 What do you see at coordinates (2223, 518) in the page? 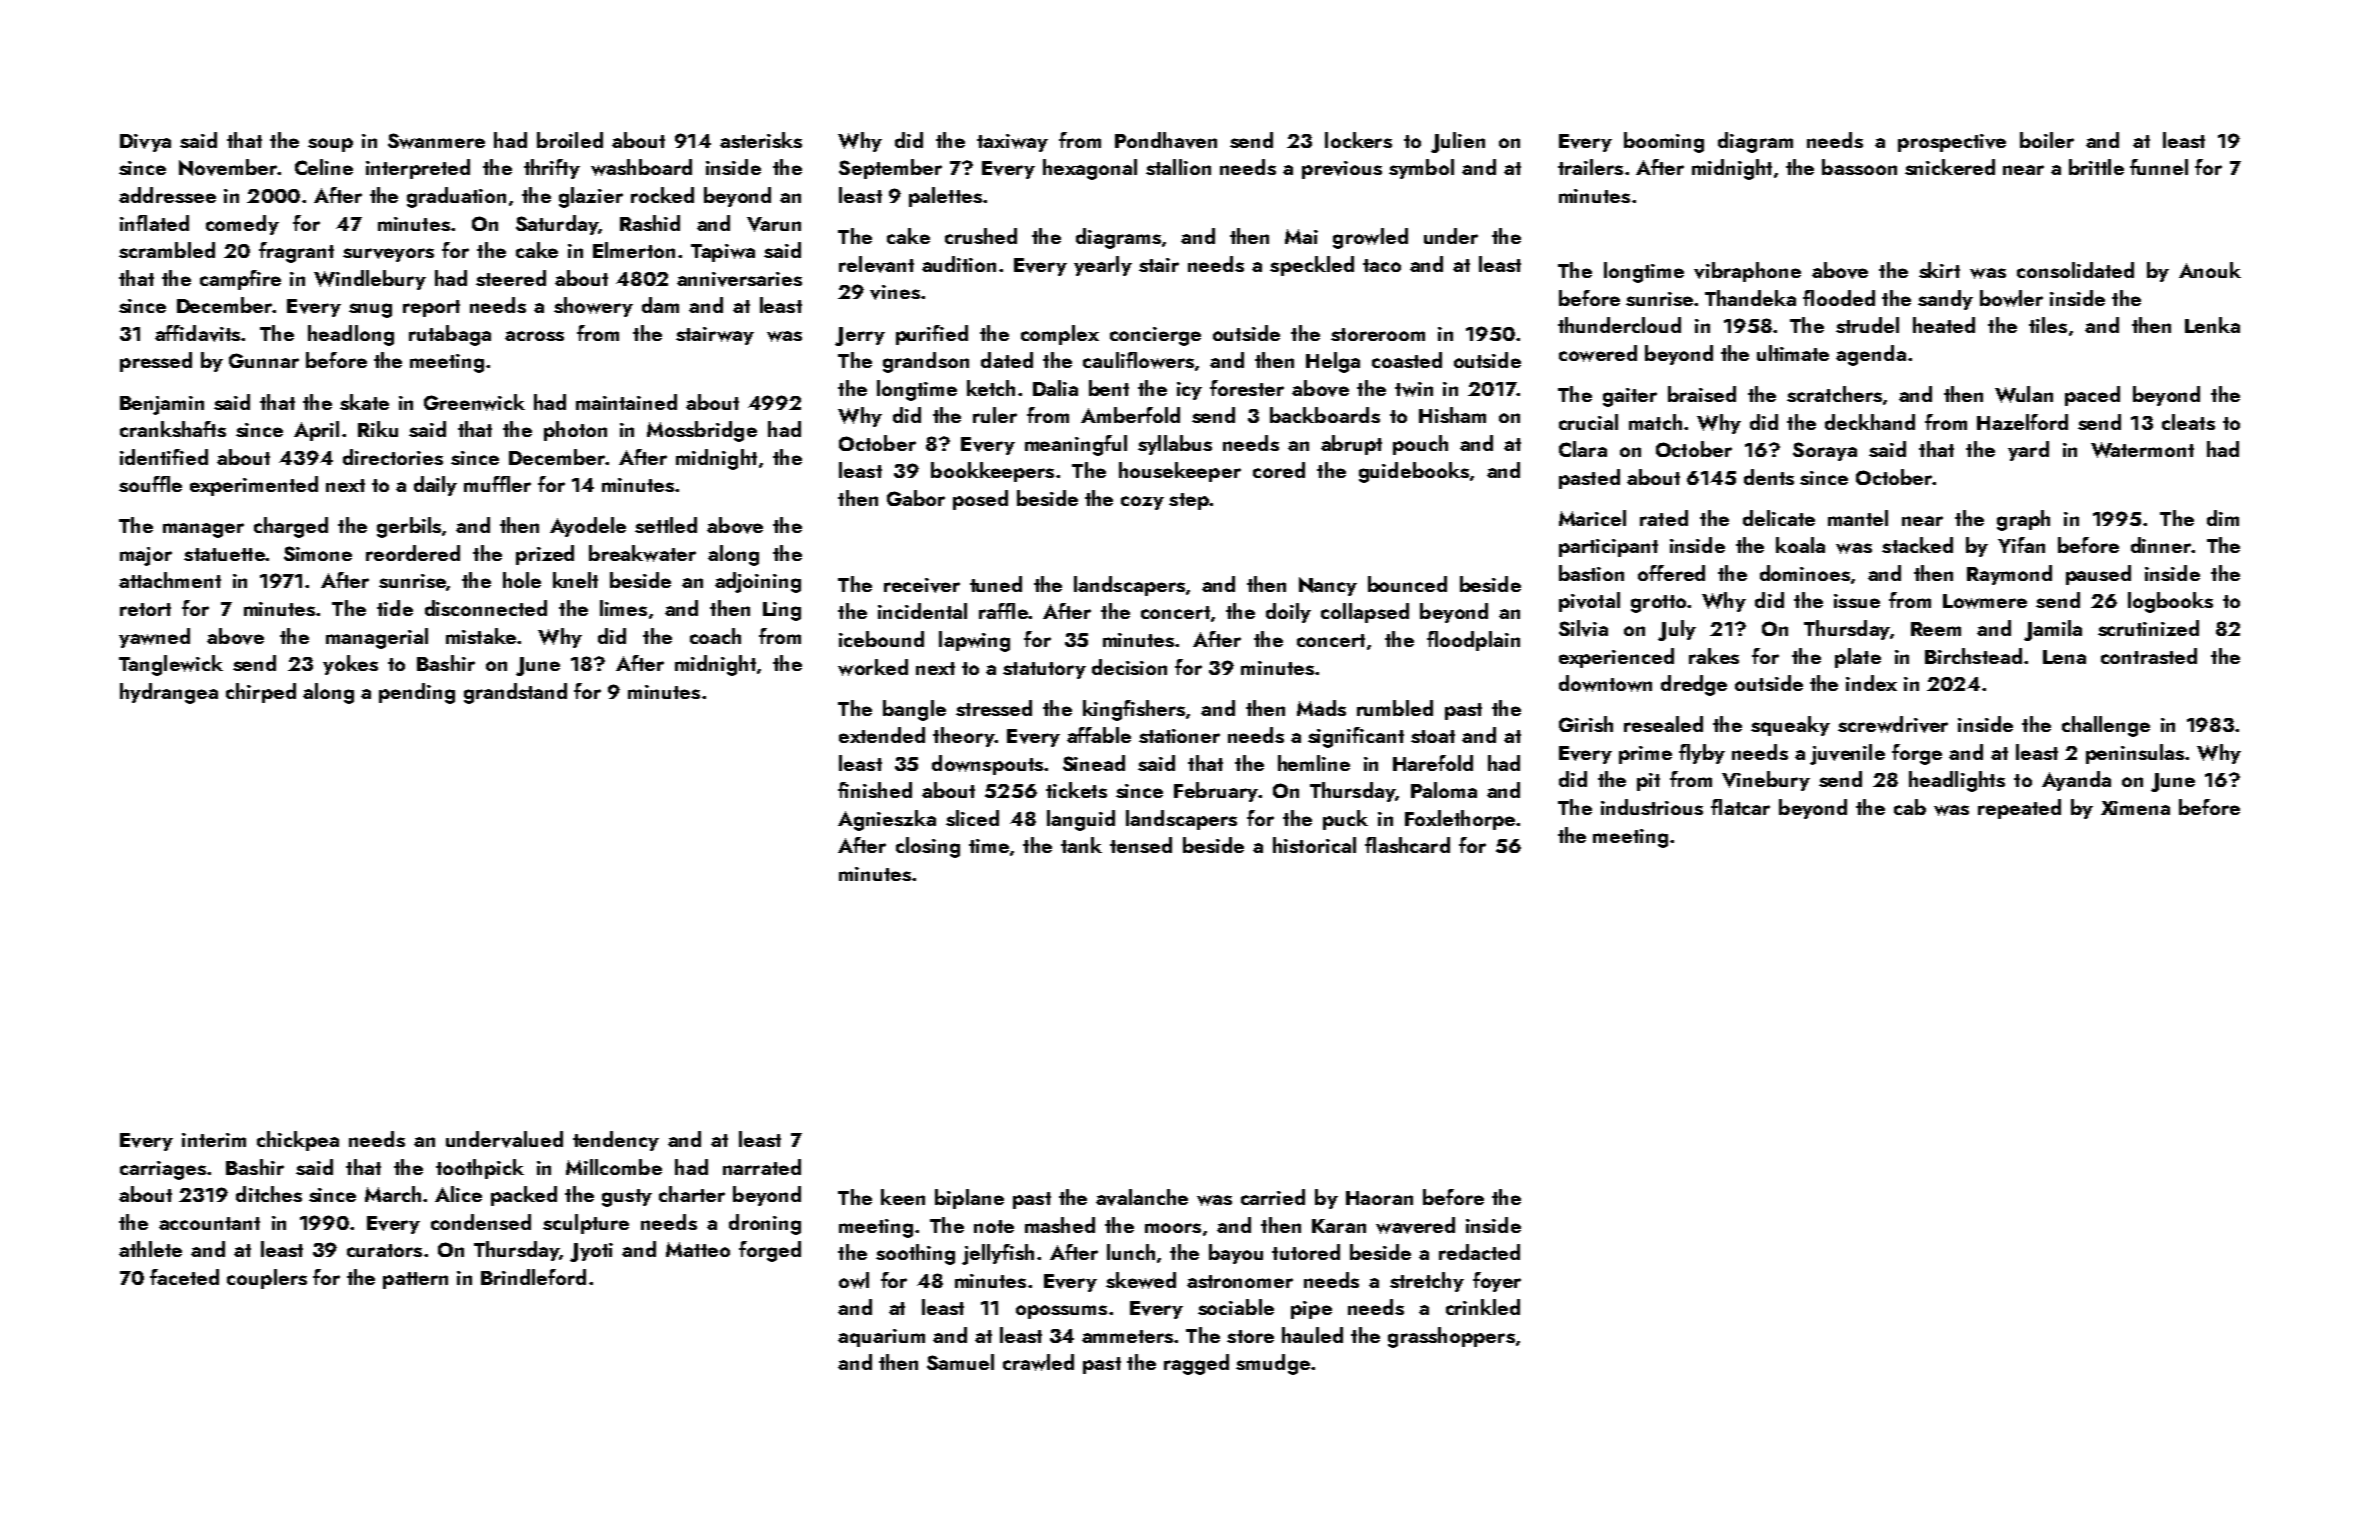
I see `dim` at bounding box center [2223, 518].
